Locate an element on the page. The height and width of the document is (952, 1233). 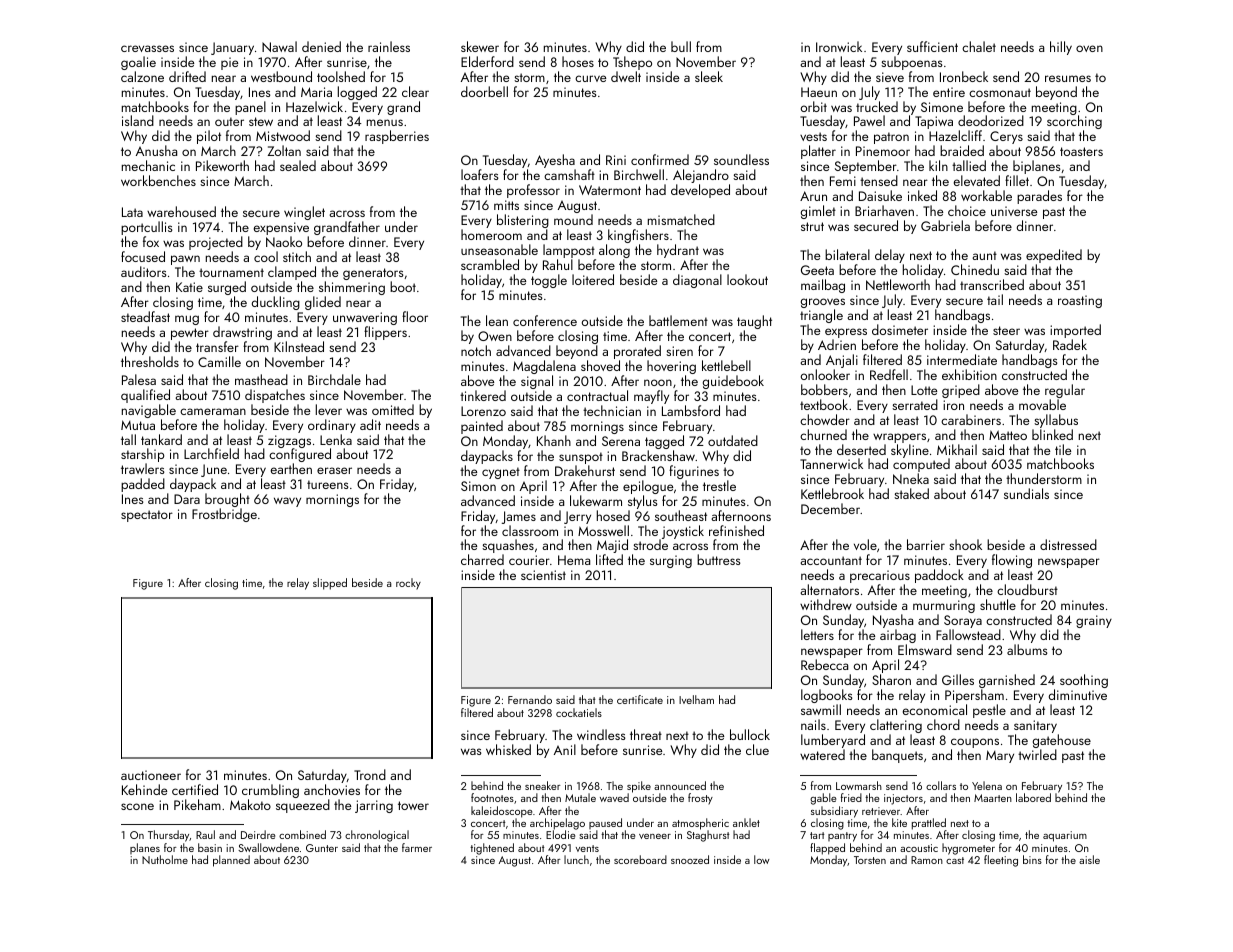
regular is located at coordinates (1065, 391).
